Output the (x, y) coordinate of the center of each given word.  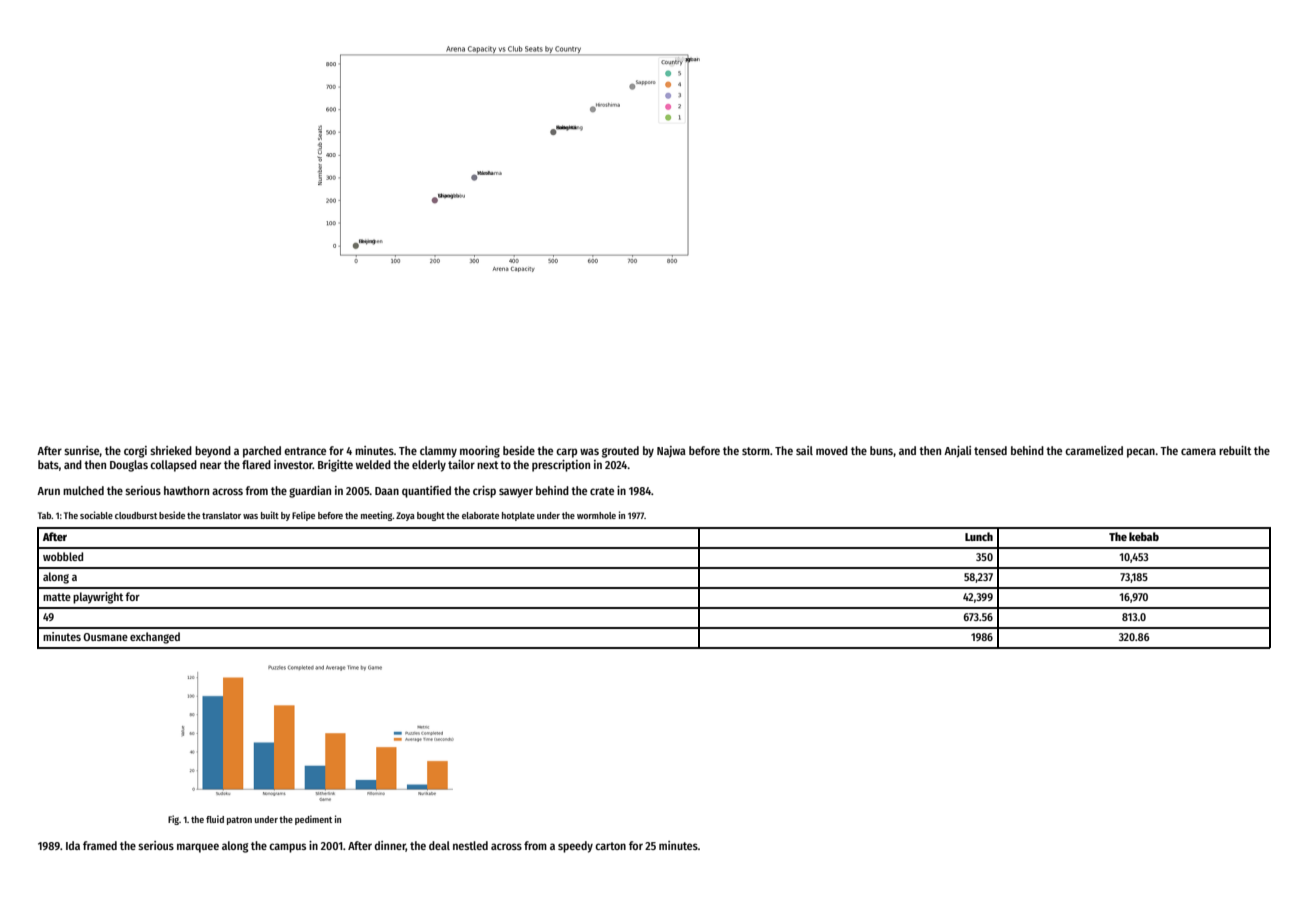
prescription (561, 466)
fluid (215, 819)
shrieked (171, 450)
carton (610, 846)
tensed (990, 450)
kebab (1144, 536)
